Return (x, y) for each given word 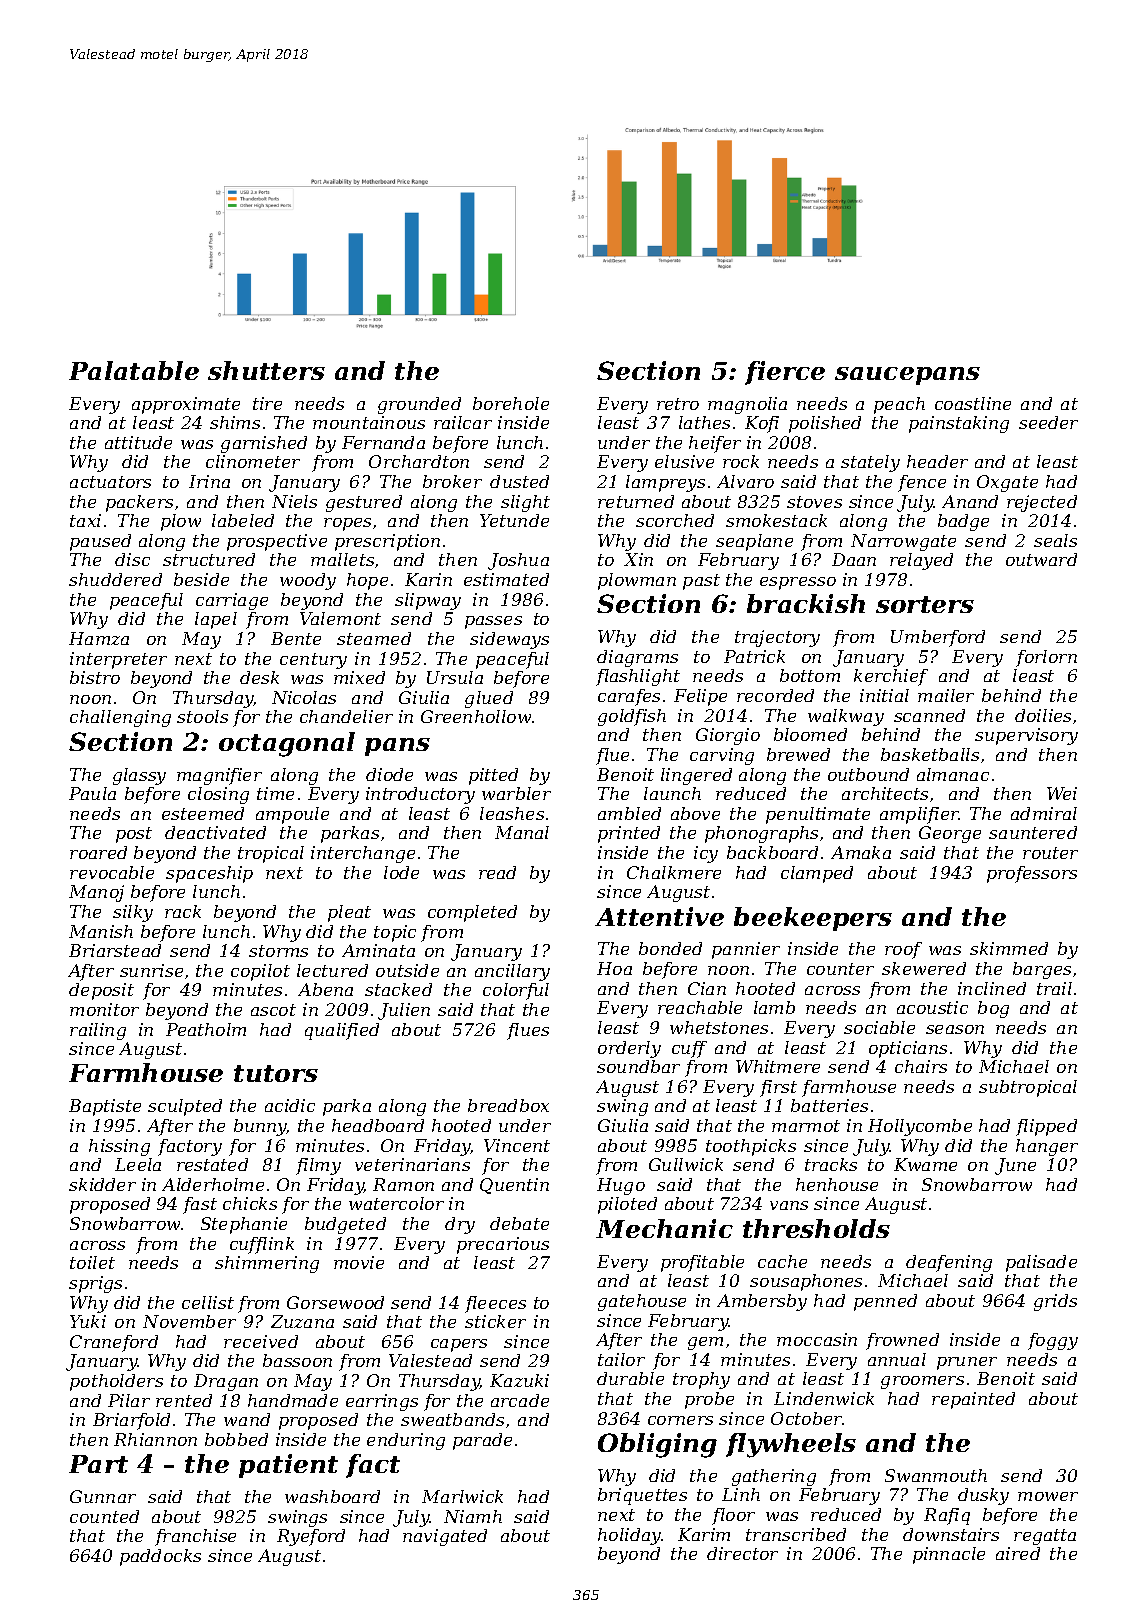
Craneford (114, 1343)
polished (825, 424)
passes (493, 622)
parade (482, 1441)
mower (1048, 1496)
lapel (216, 620)
